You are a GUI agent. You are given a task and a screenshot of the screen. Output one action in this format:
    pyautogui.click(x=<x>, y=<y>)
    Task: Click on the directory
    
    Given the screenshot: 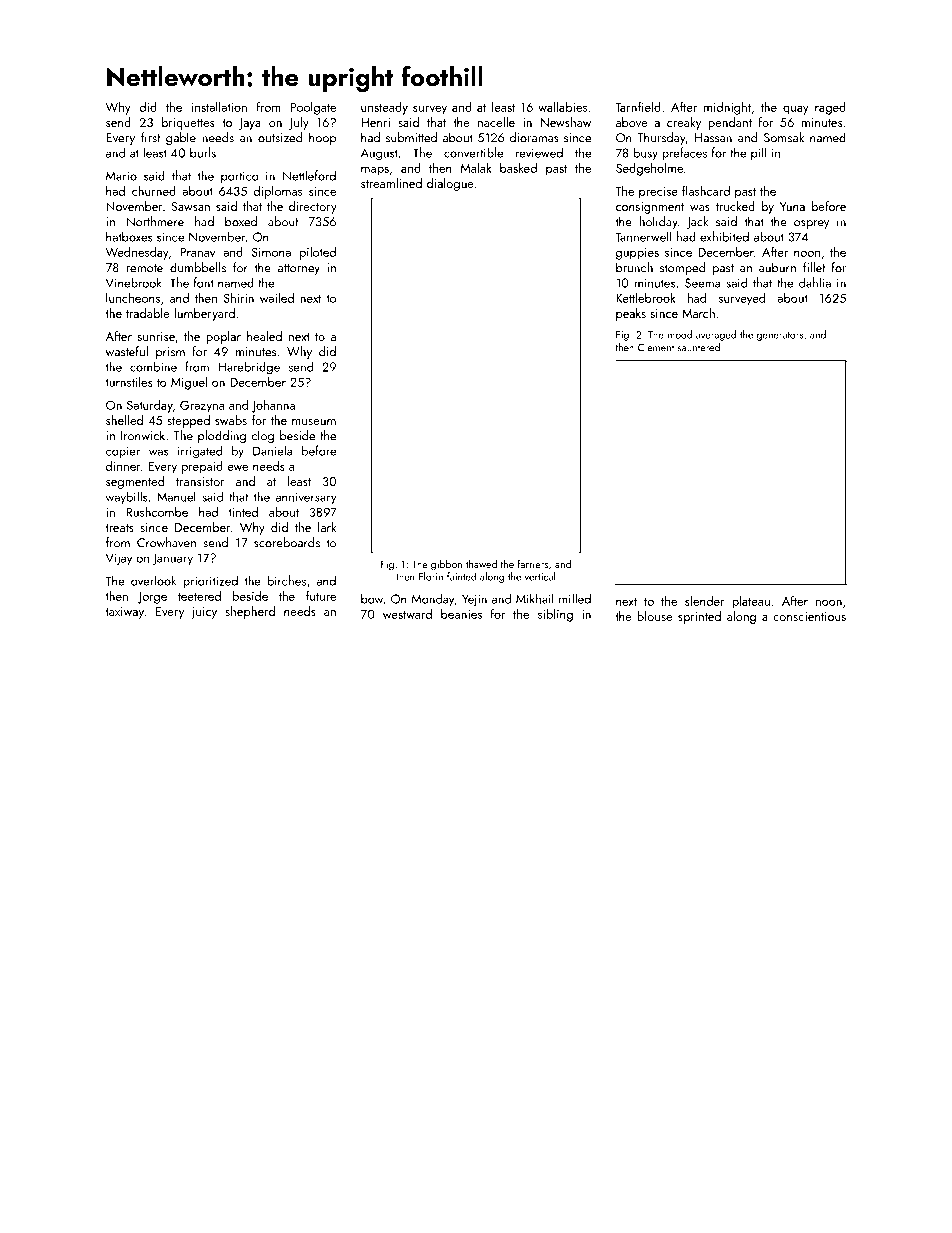 What is the action you would take?
    pyautogui.click(x=313, y=207)
